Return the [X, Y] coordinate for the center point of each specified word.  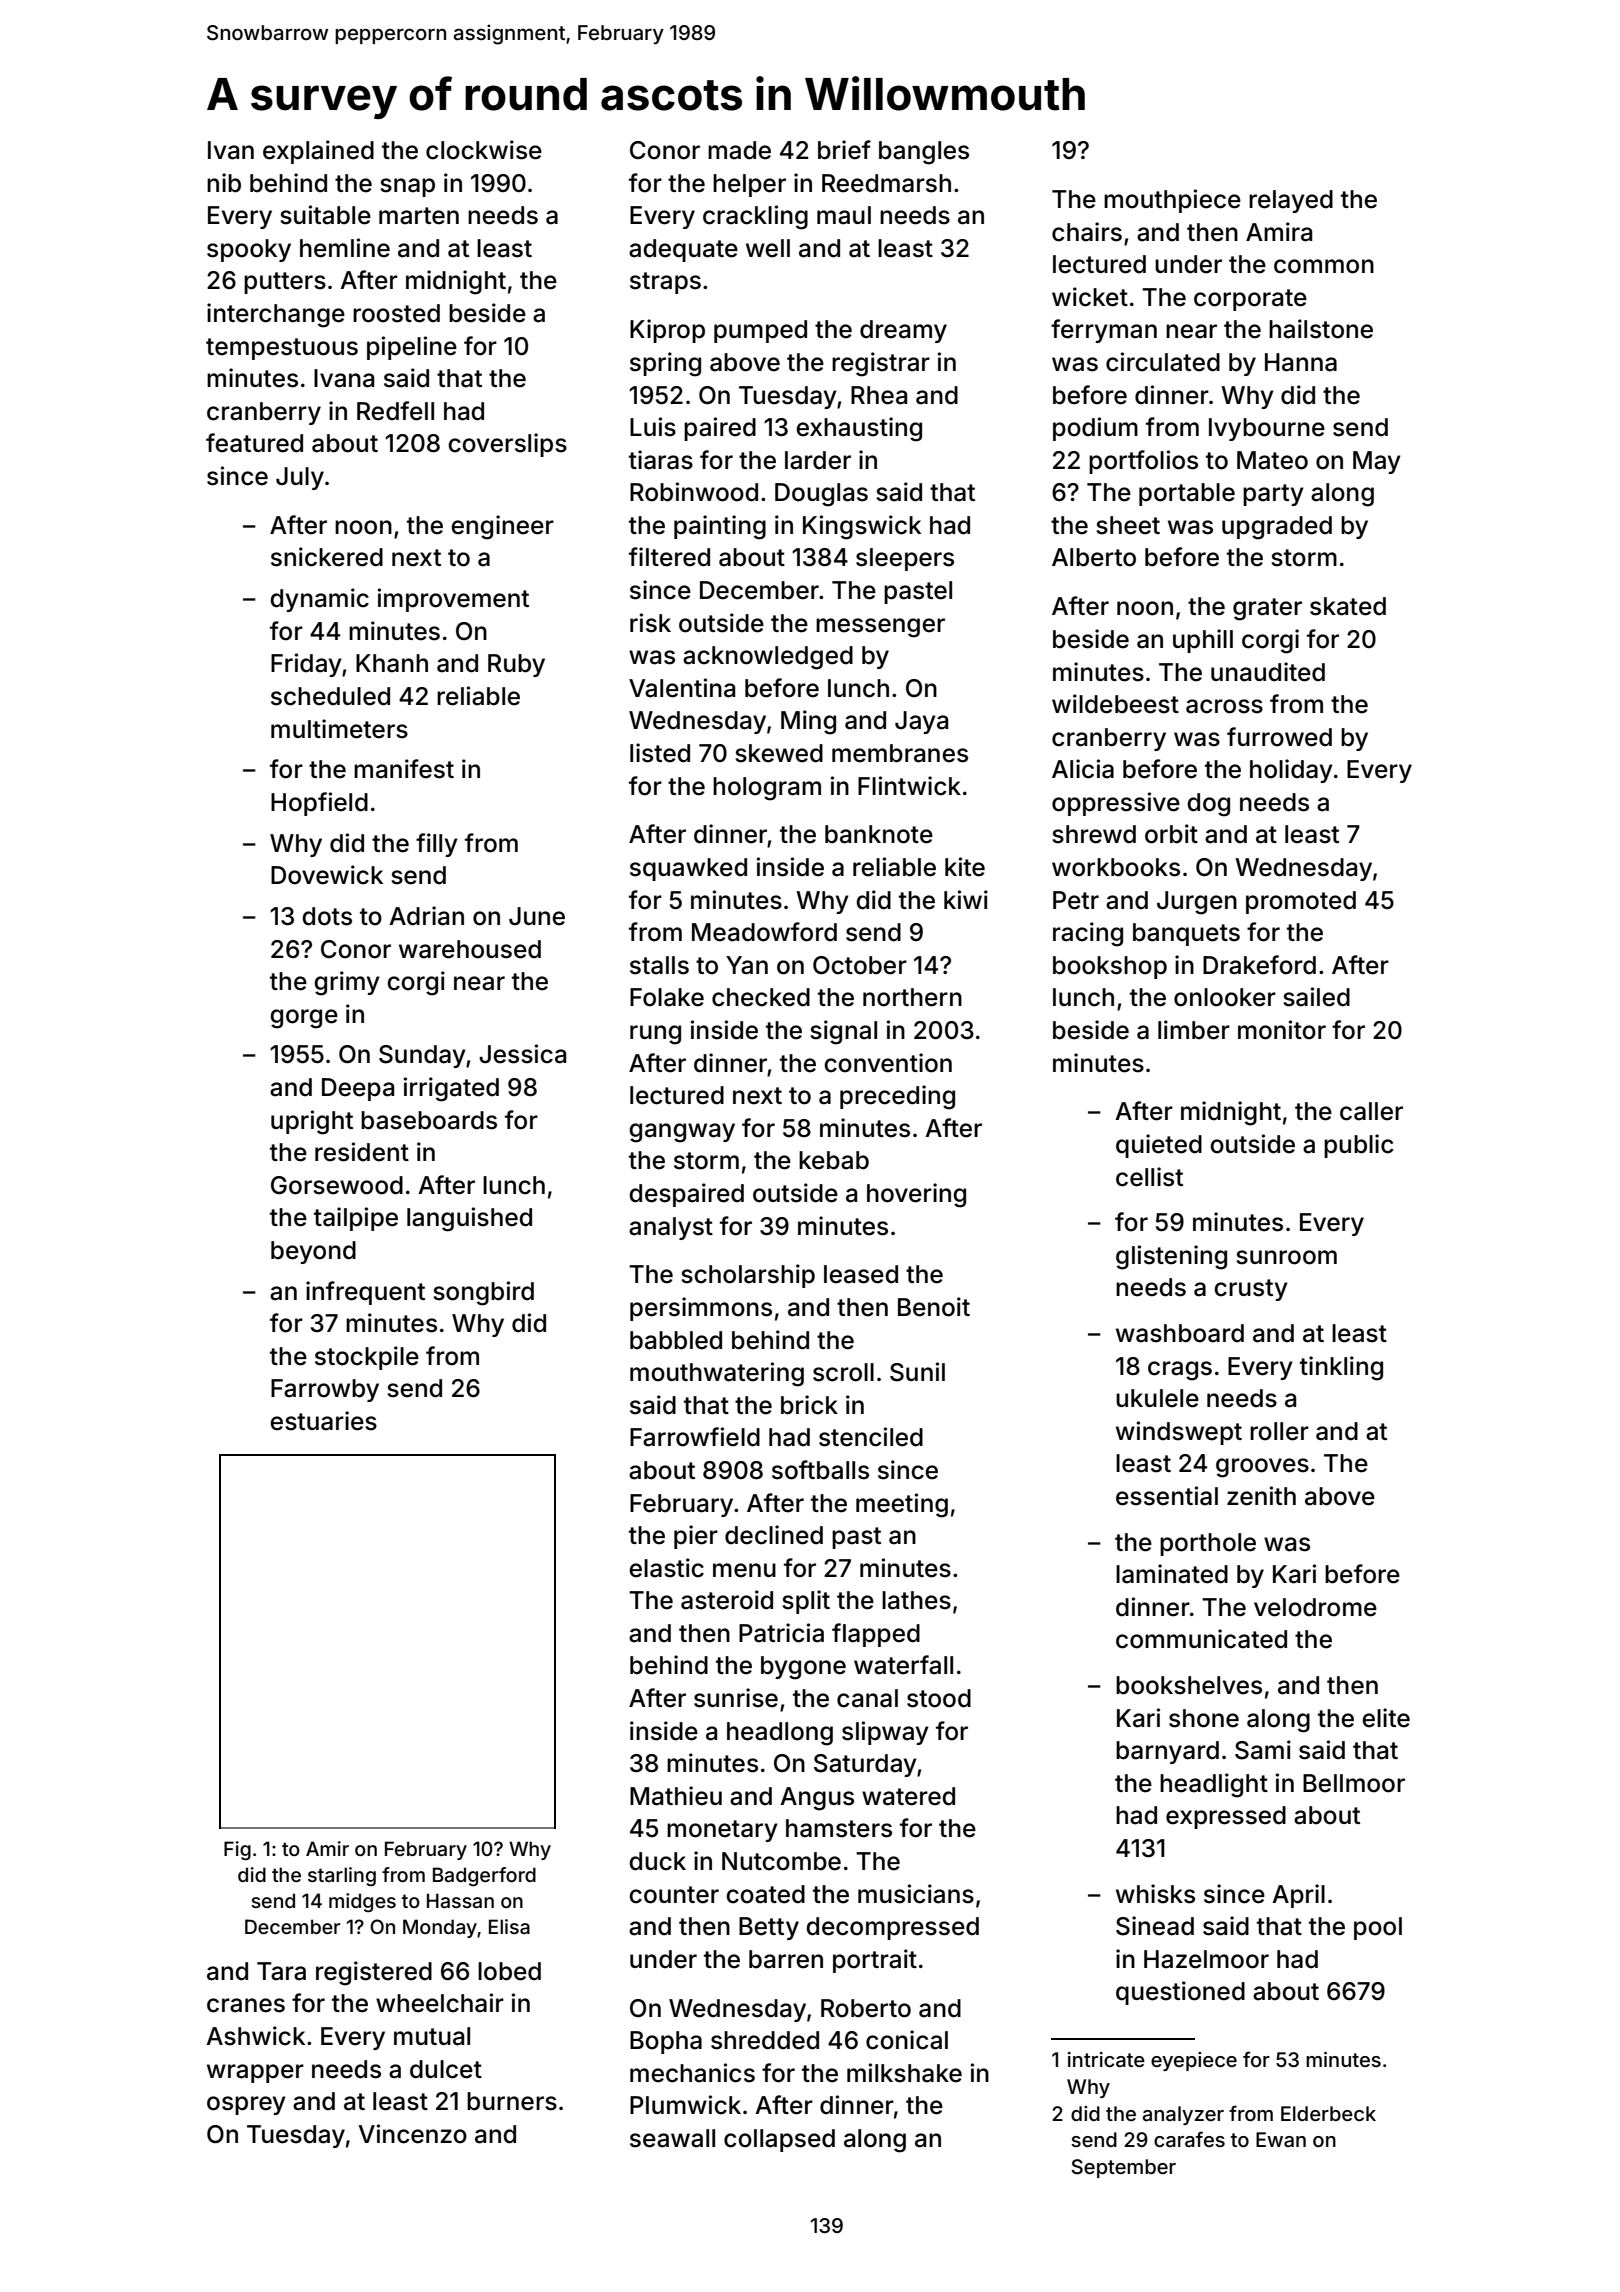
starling [342, 1876]
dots [327, 916]
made [739, 150]
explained [318, 152]
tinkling [1341, 1368]
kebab [834, 1160]
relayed [1291, 201]
